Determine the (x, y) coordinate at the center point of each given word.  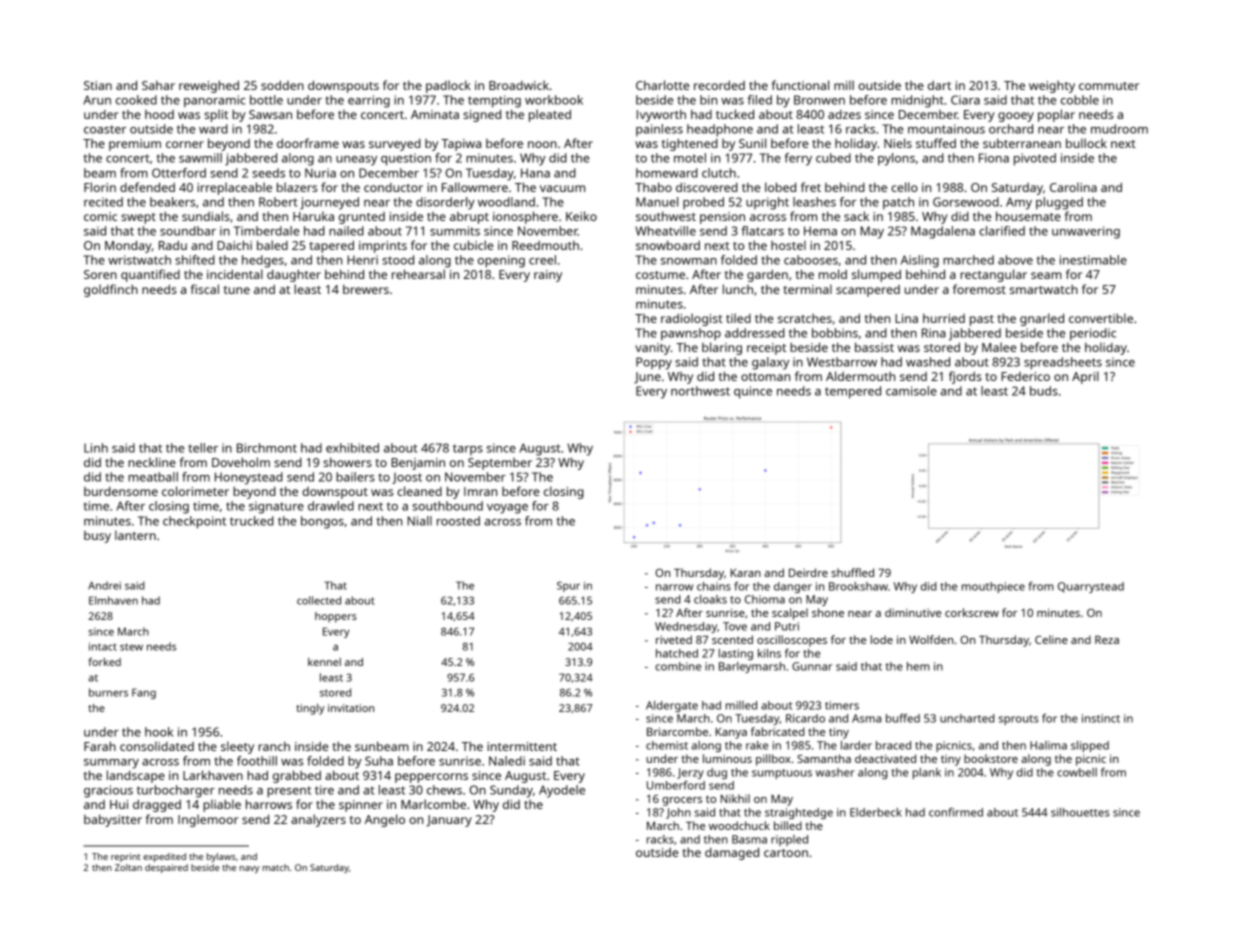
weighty (1052, 87)
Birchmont (267, 448)
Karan (746, 573)
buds (1044, 391)
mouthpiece (993, 587)
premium (135, 145)
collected (319, 600)
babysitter (113, 820)
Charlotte (662, 85)
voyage (507, 509)
